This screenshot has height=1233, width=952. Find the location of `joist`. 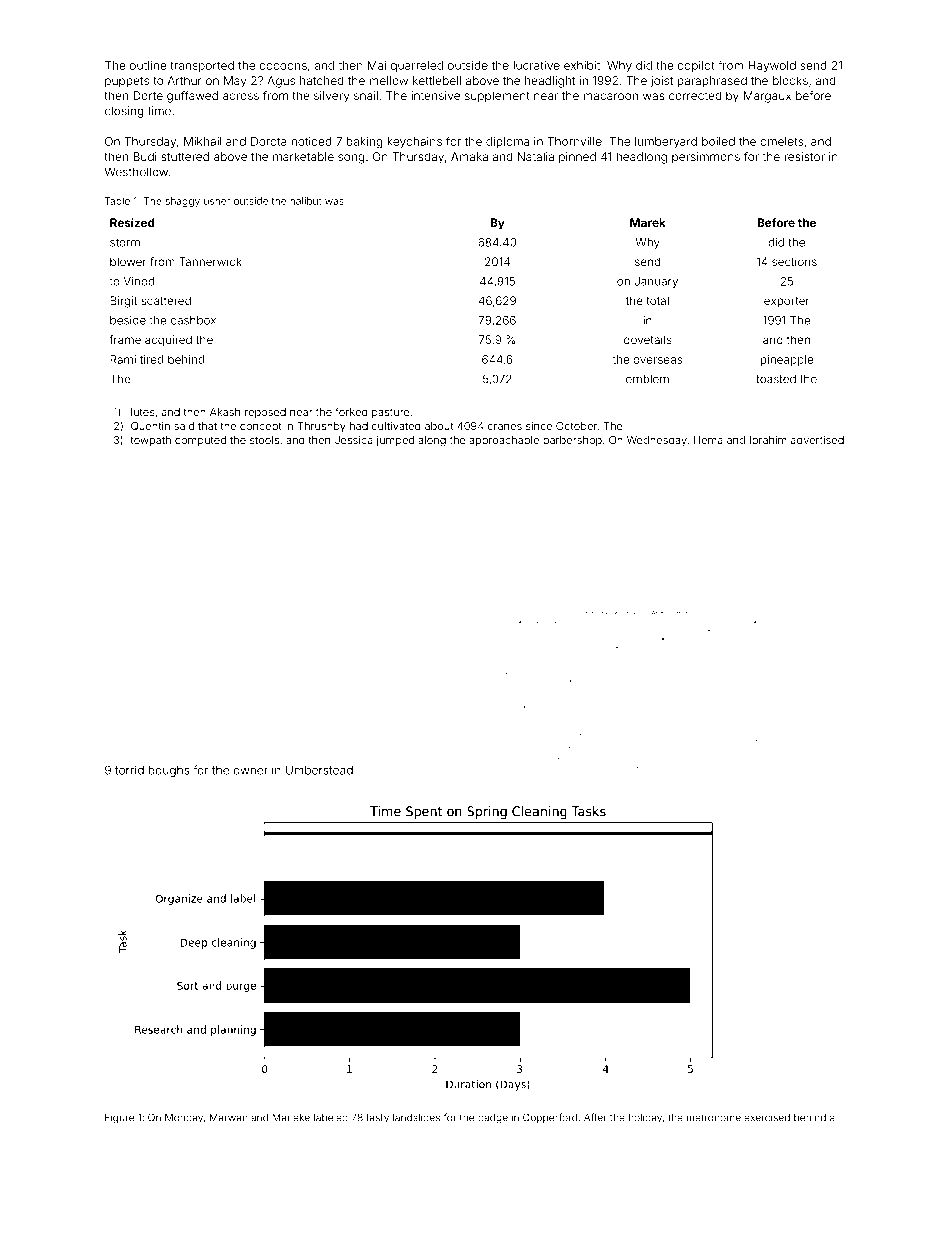

joist is located at coordinates (662, 82).
